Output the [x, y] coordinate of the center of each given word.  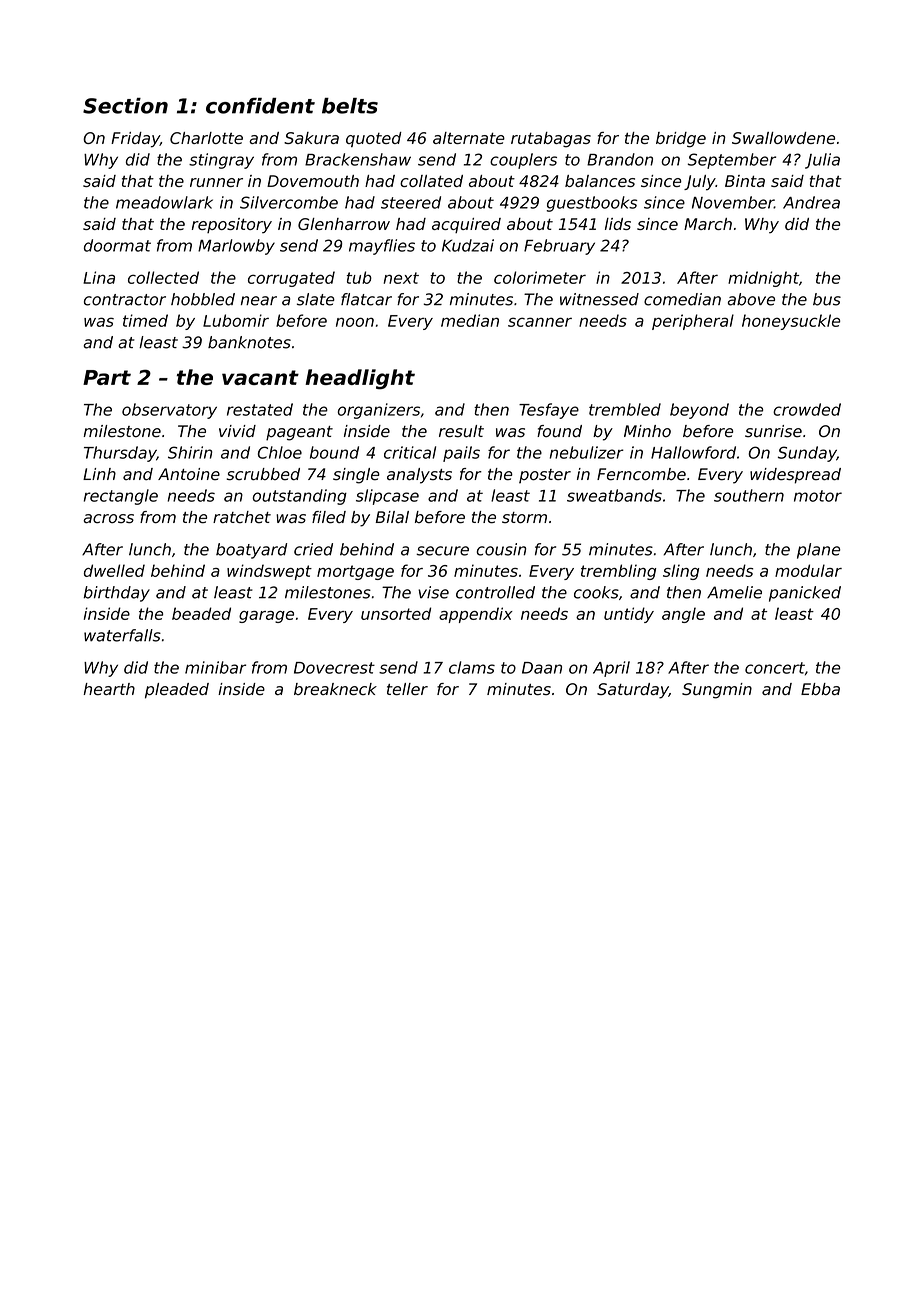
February [559, 247]
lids [618, 224]
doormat [117, 245]
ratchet [242, 517]
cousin [501, 549]
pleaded [177, 691]
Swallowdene [783, 138]
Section [125, 106]
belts [350, 106]
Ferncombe [641, 474]
